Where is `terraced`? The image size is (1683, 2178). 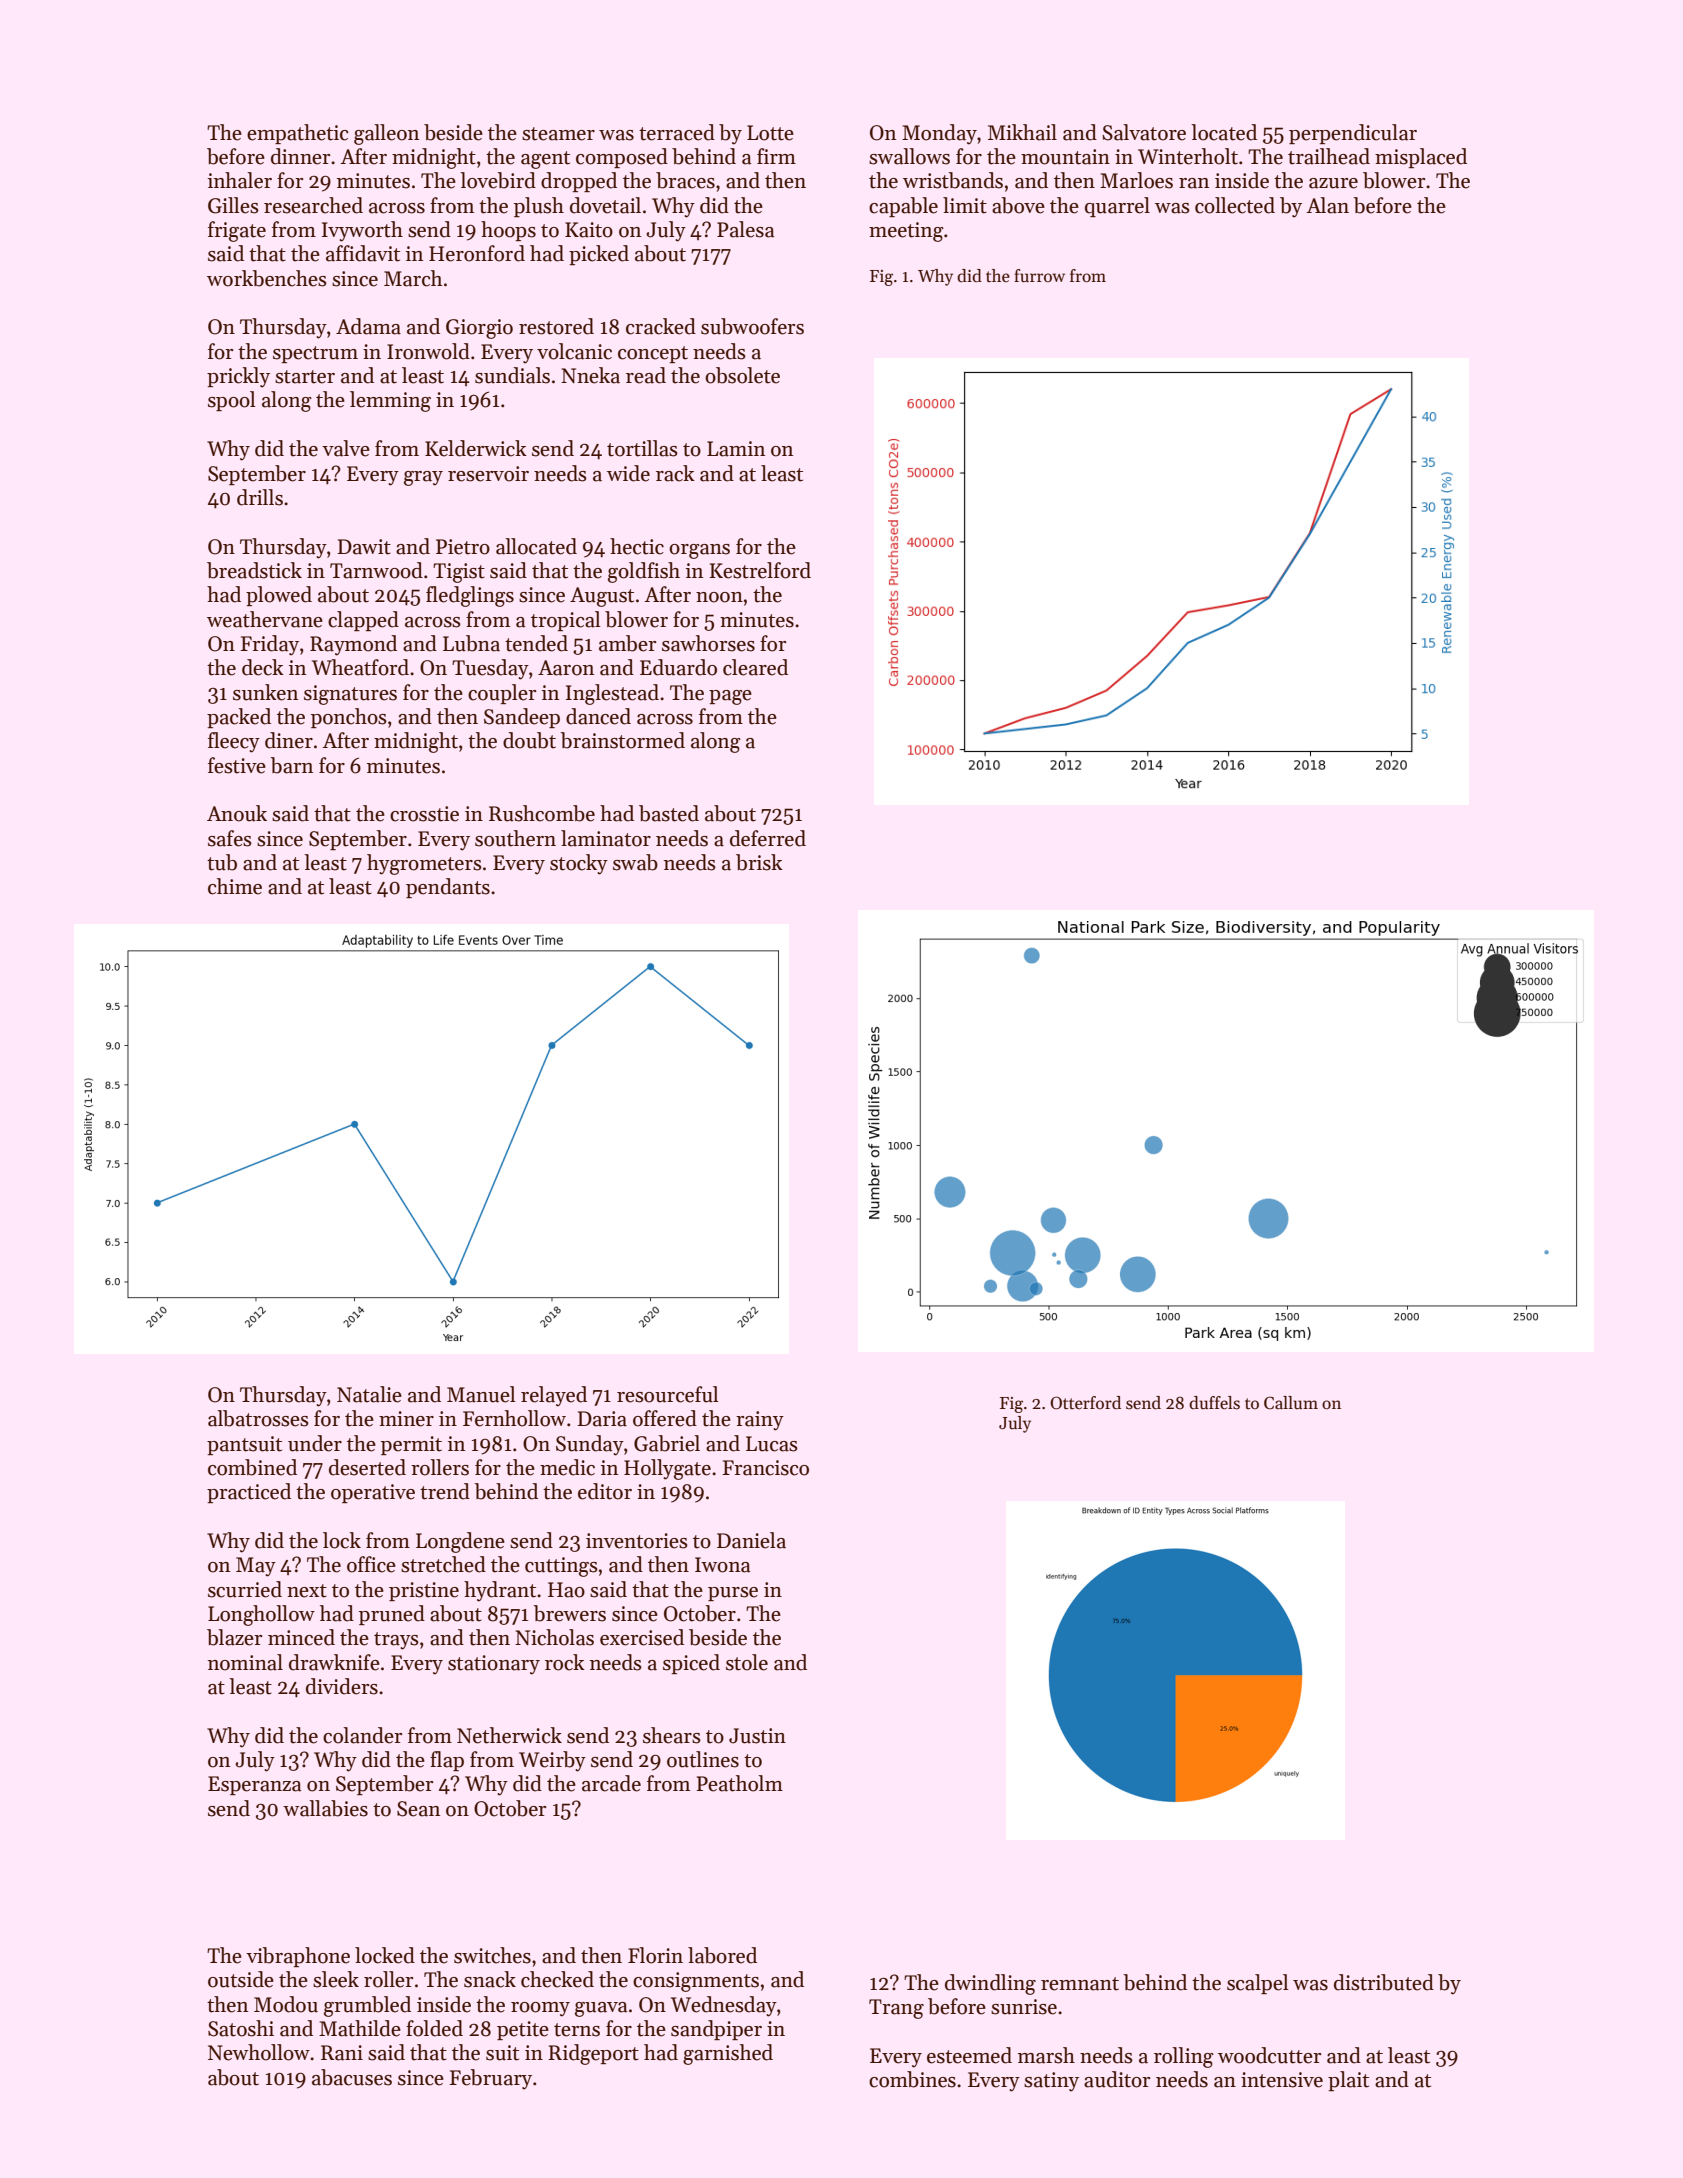
terraced is located at coordinates (677, 132).
